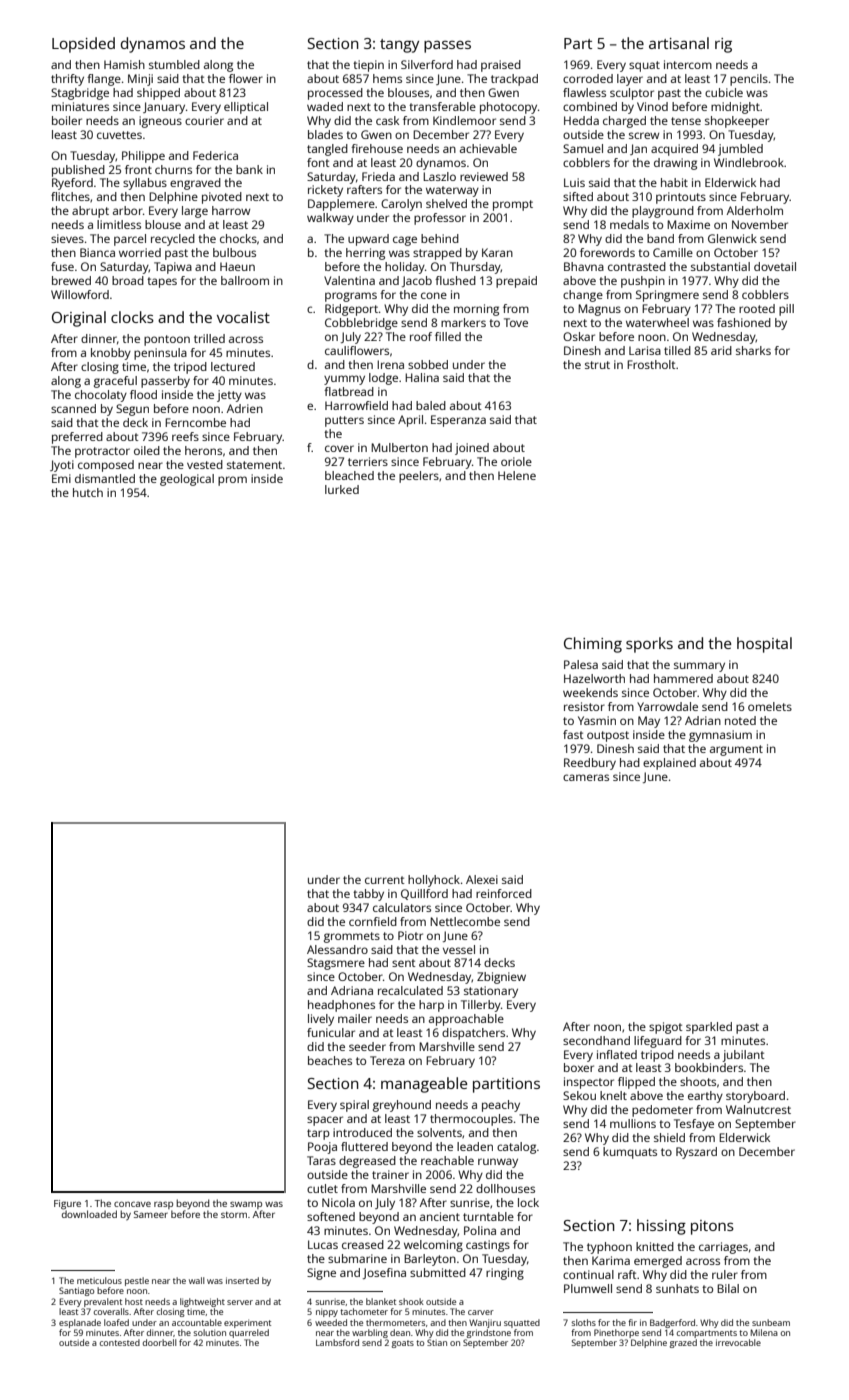  Describe the element at coordinates (368, 895) in the document. I see `tabby` at that location.
